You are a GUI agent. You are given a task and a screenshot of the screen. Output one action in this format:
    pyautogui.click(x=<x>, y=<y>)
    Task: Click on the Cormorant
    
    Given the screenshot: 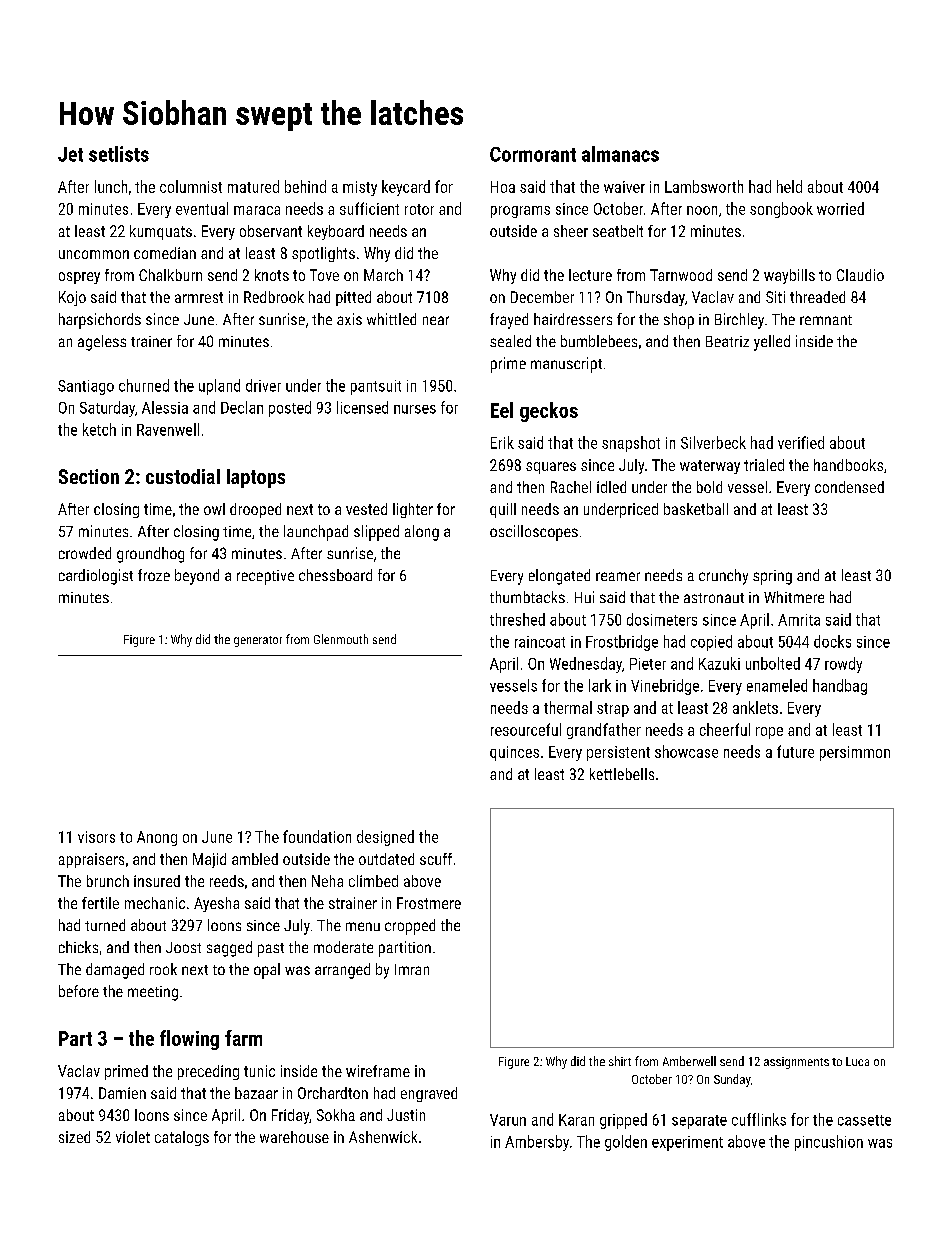 What is the action you would take?
    pyautogui.click(x=533, y=154)
